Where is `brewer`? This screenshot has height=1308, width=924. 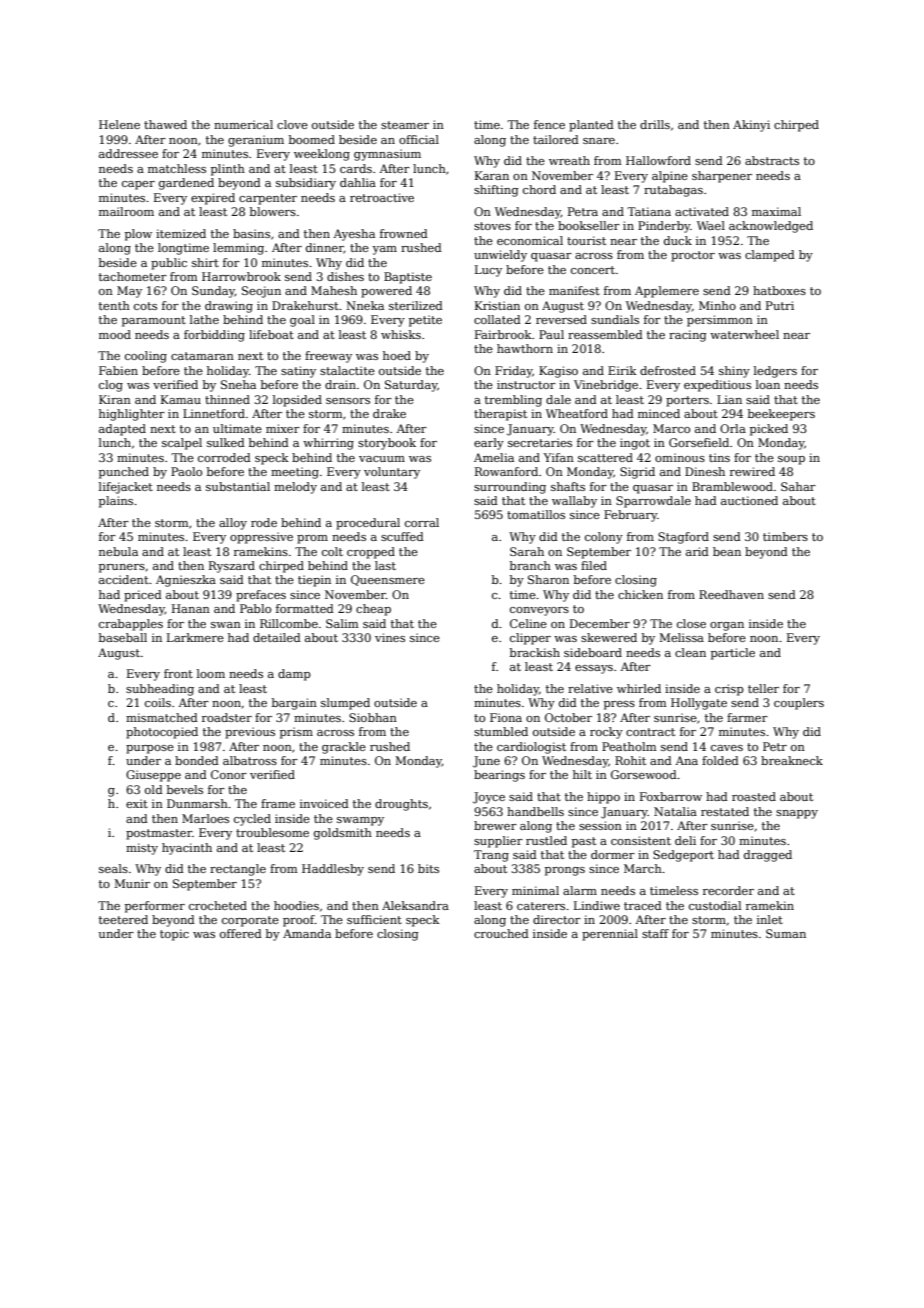 brewer is located at coordinates (495, 825).
